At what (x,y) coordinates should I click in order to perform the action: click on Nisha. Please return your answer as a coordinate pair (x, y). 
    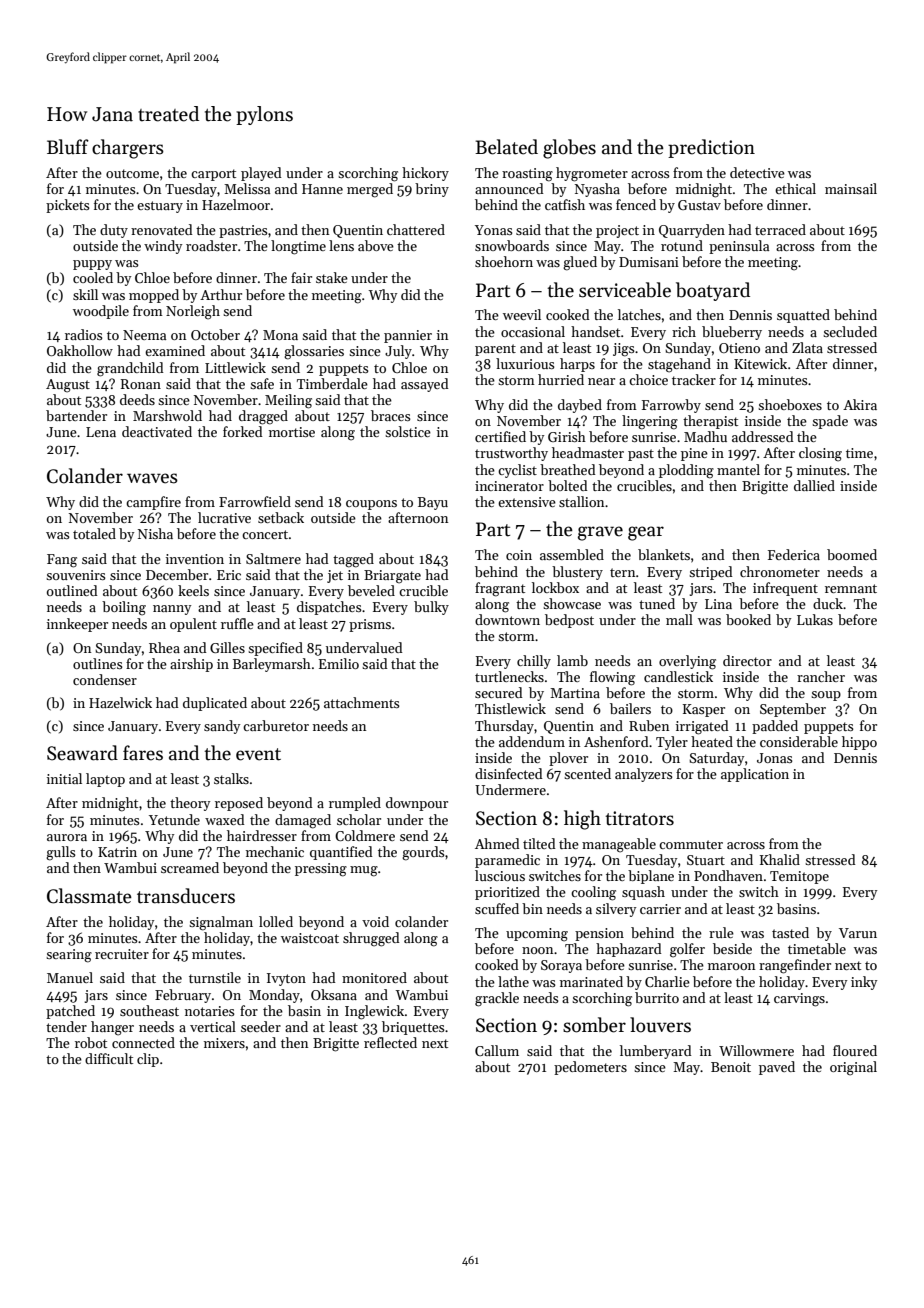
    Looking at the image, I should click on (155, 533).
